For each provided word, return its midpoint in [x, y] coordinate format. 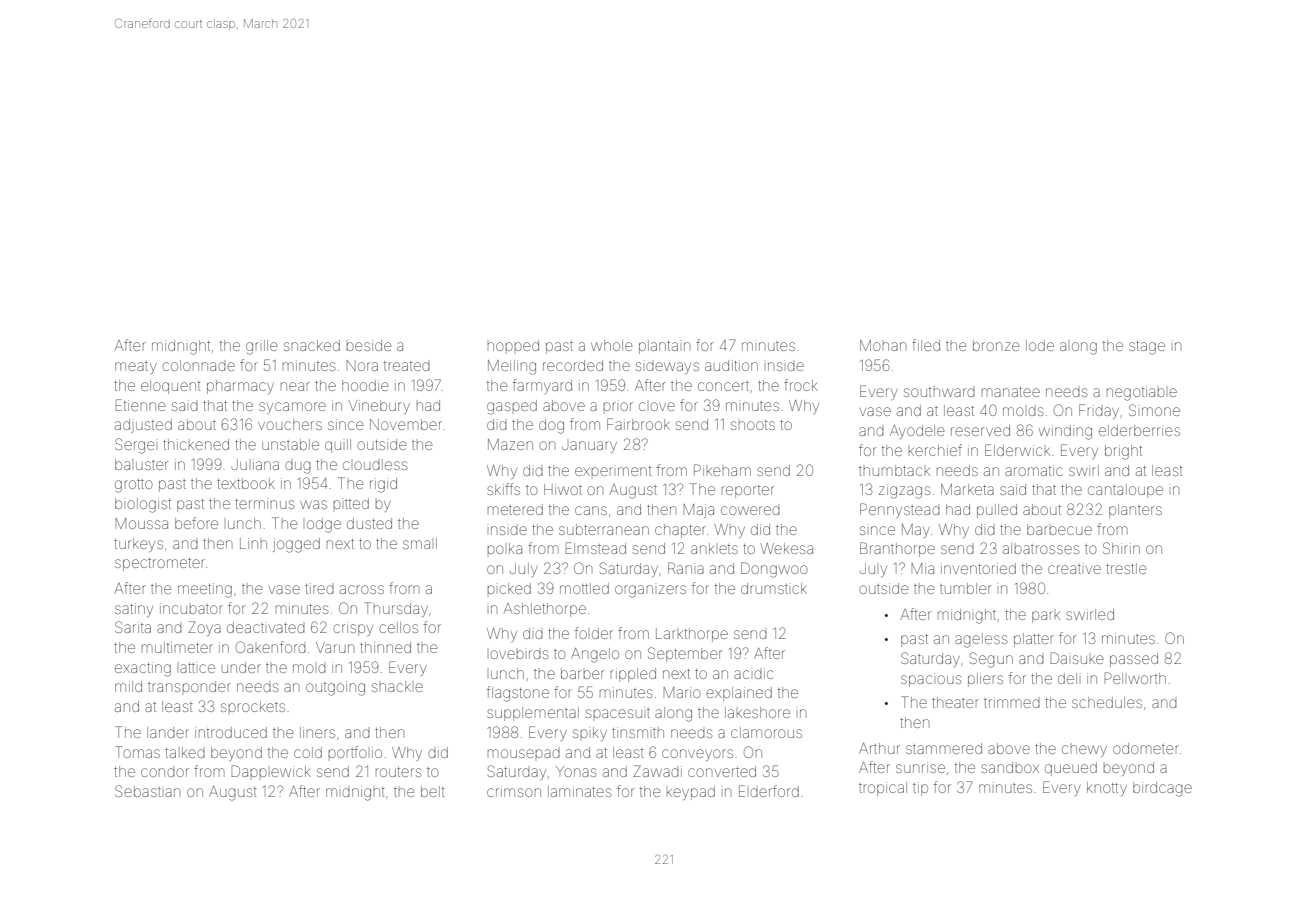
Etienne [140, 405]
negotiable [1142, 393]
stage [1147, 348]
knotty [1107, 789]
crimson [514, 791]
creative [1074, 569]
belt [433, 791]
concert [723, 386]
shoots [753, 425]
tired [319, 588]
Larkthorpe [692, 635]
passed [1134, 660]
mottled [584, 588]
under [241, 667]
